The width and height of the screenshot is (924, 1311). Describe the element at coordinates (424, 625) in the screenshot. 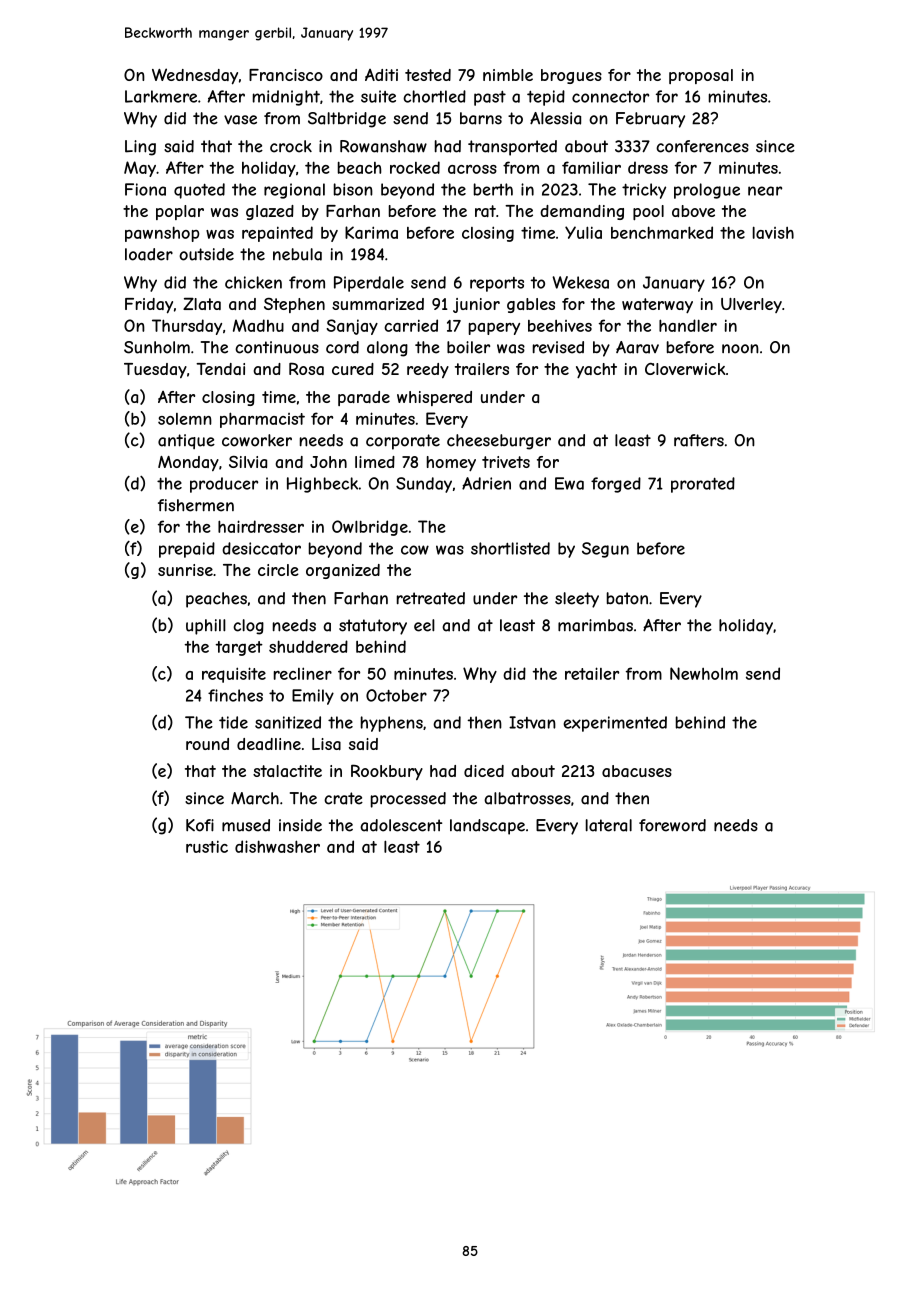

I see `eel` at that location.
